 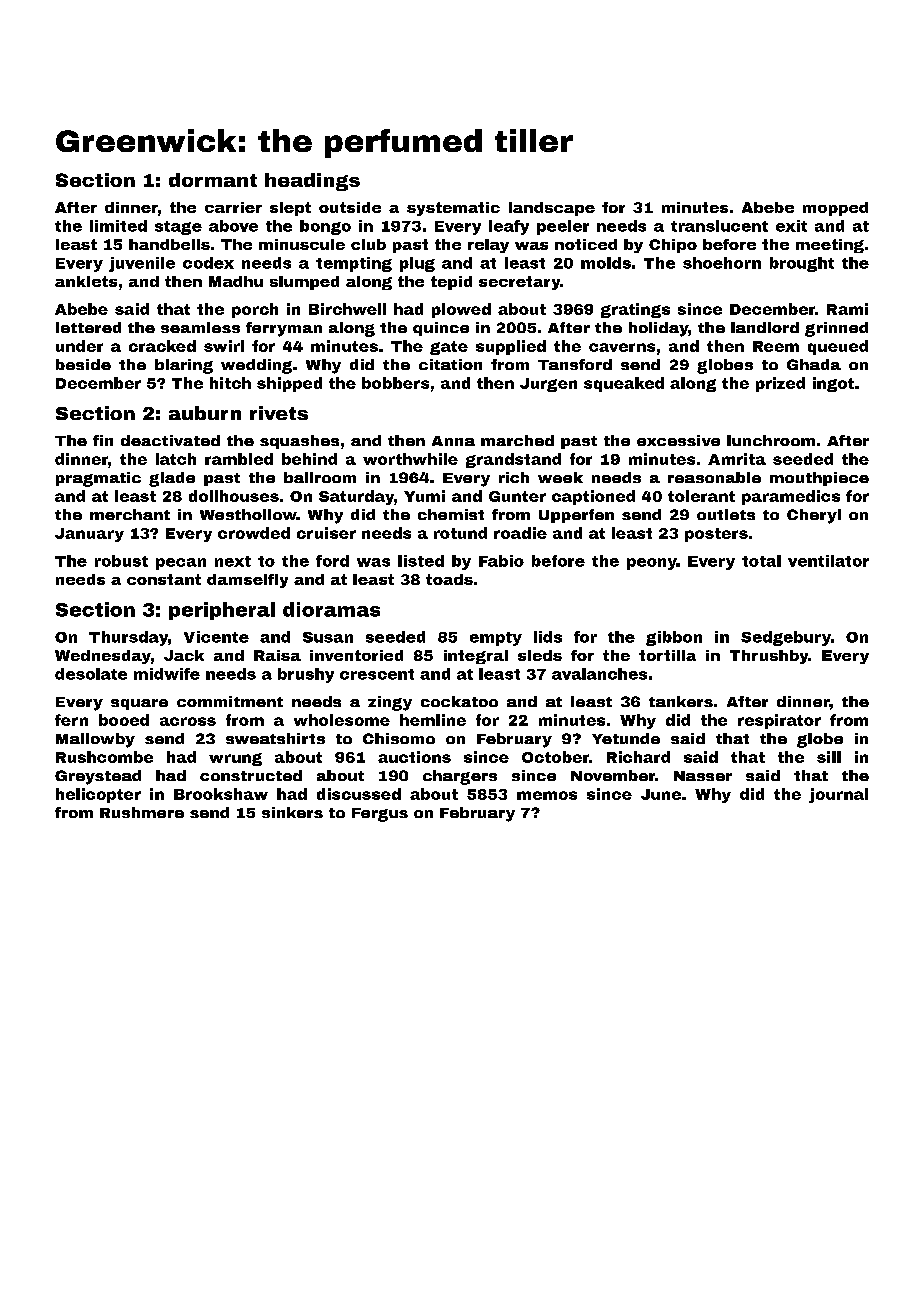 I want to click on landscape, so click(x=552, y=209).
